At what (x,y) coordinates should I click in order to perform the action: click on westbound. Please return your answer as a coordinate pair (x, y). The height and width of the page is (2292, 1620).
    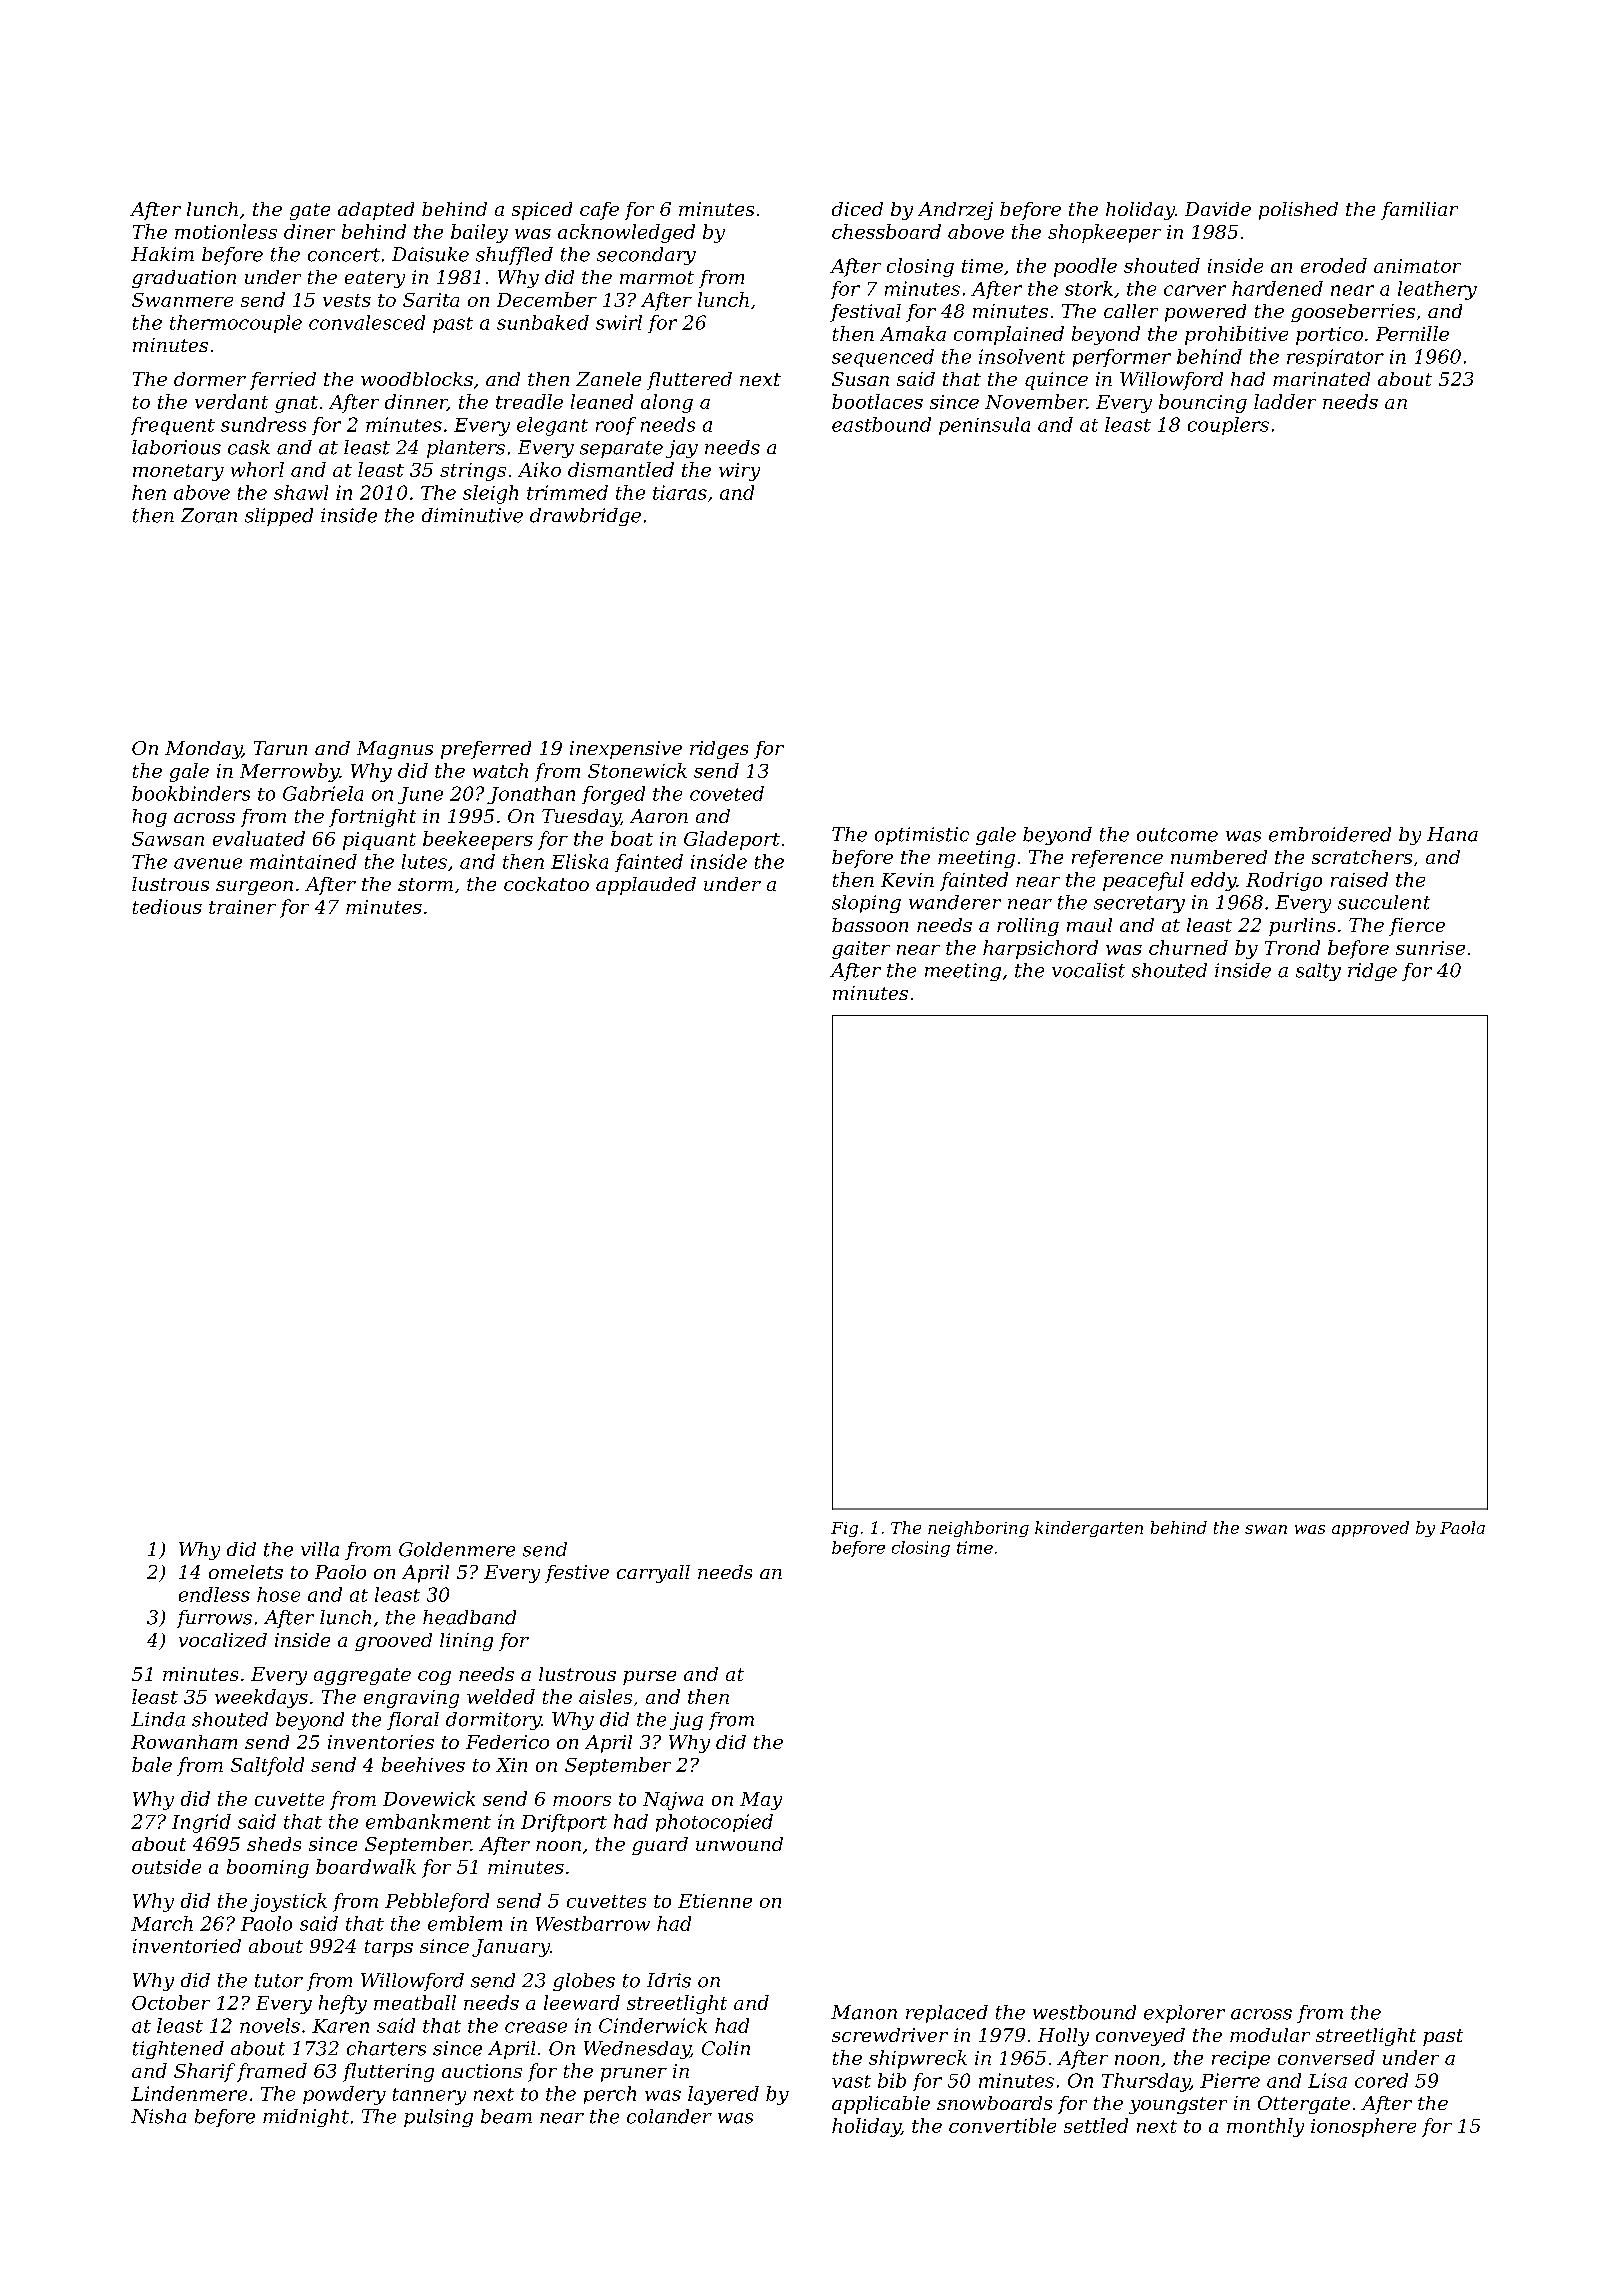
    Looking at the image, I should click on (1084, 2012).
